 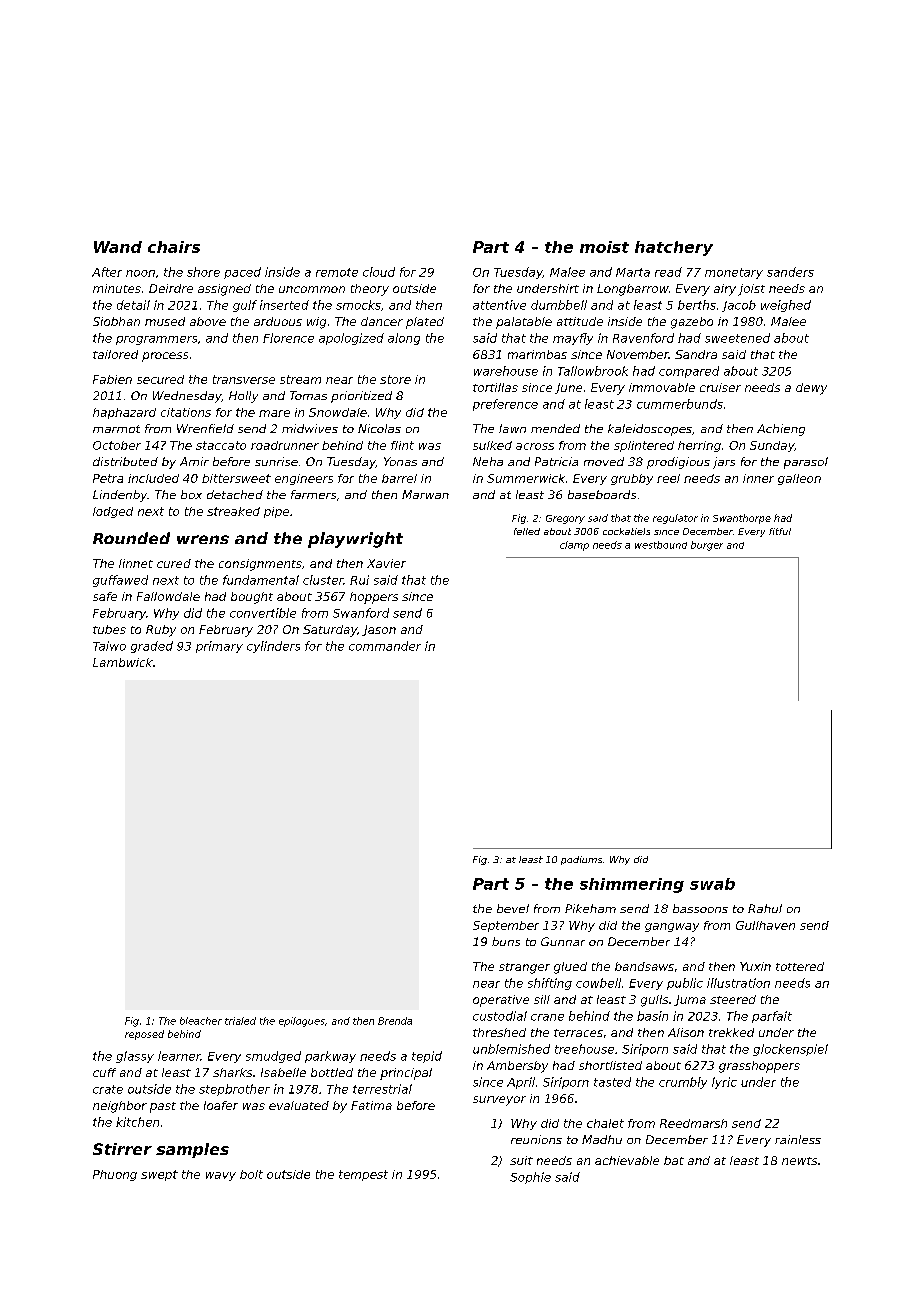 I want to click on plated, so click(x=425, y=323).
